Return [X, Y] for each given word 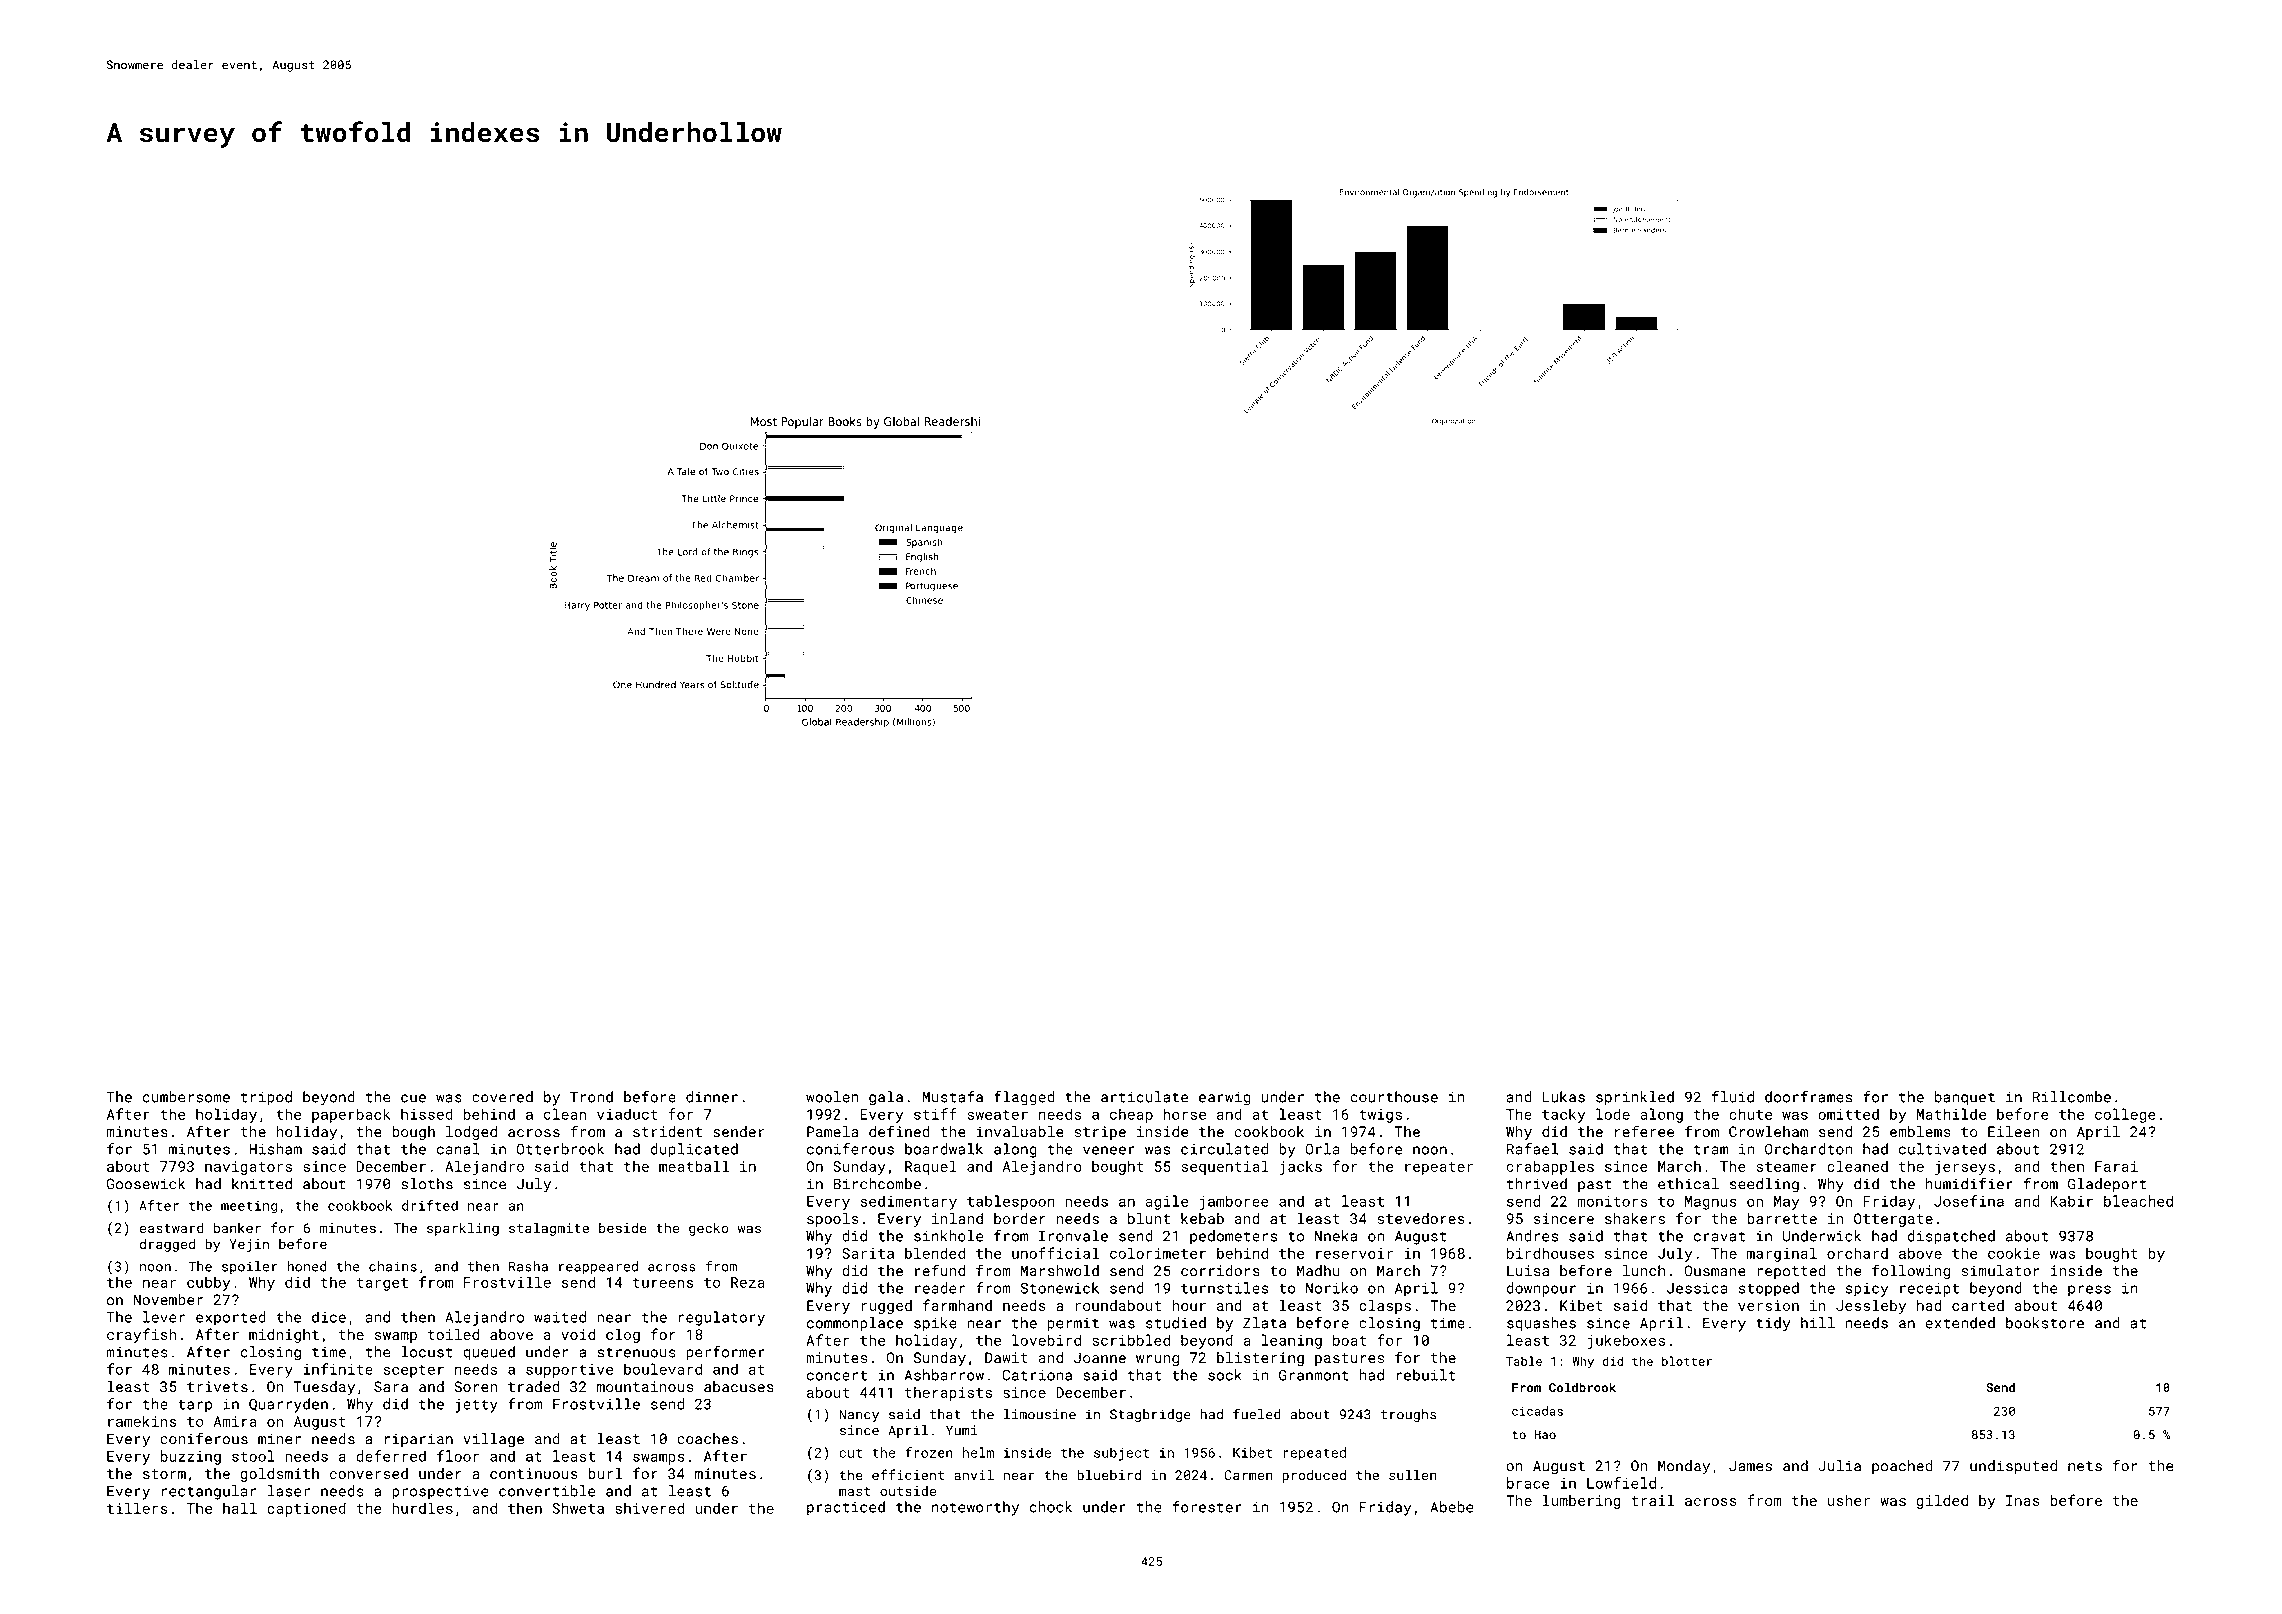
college [2125, 1115]
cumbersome [186, 1097]
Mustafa [953, 1097]
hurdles [422, 1508]
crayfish [141, 1335]
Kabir [2071, 1201]
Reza [748, 1282]
